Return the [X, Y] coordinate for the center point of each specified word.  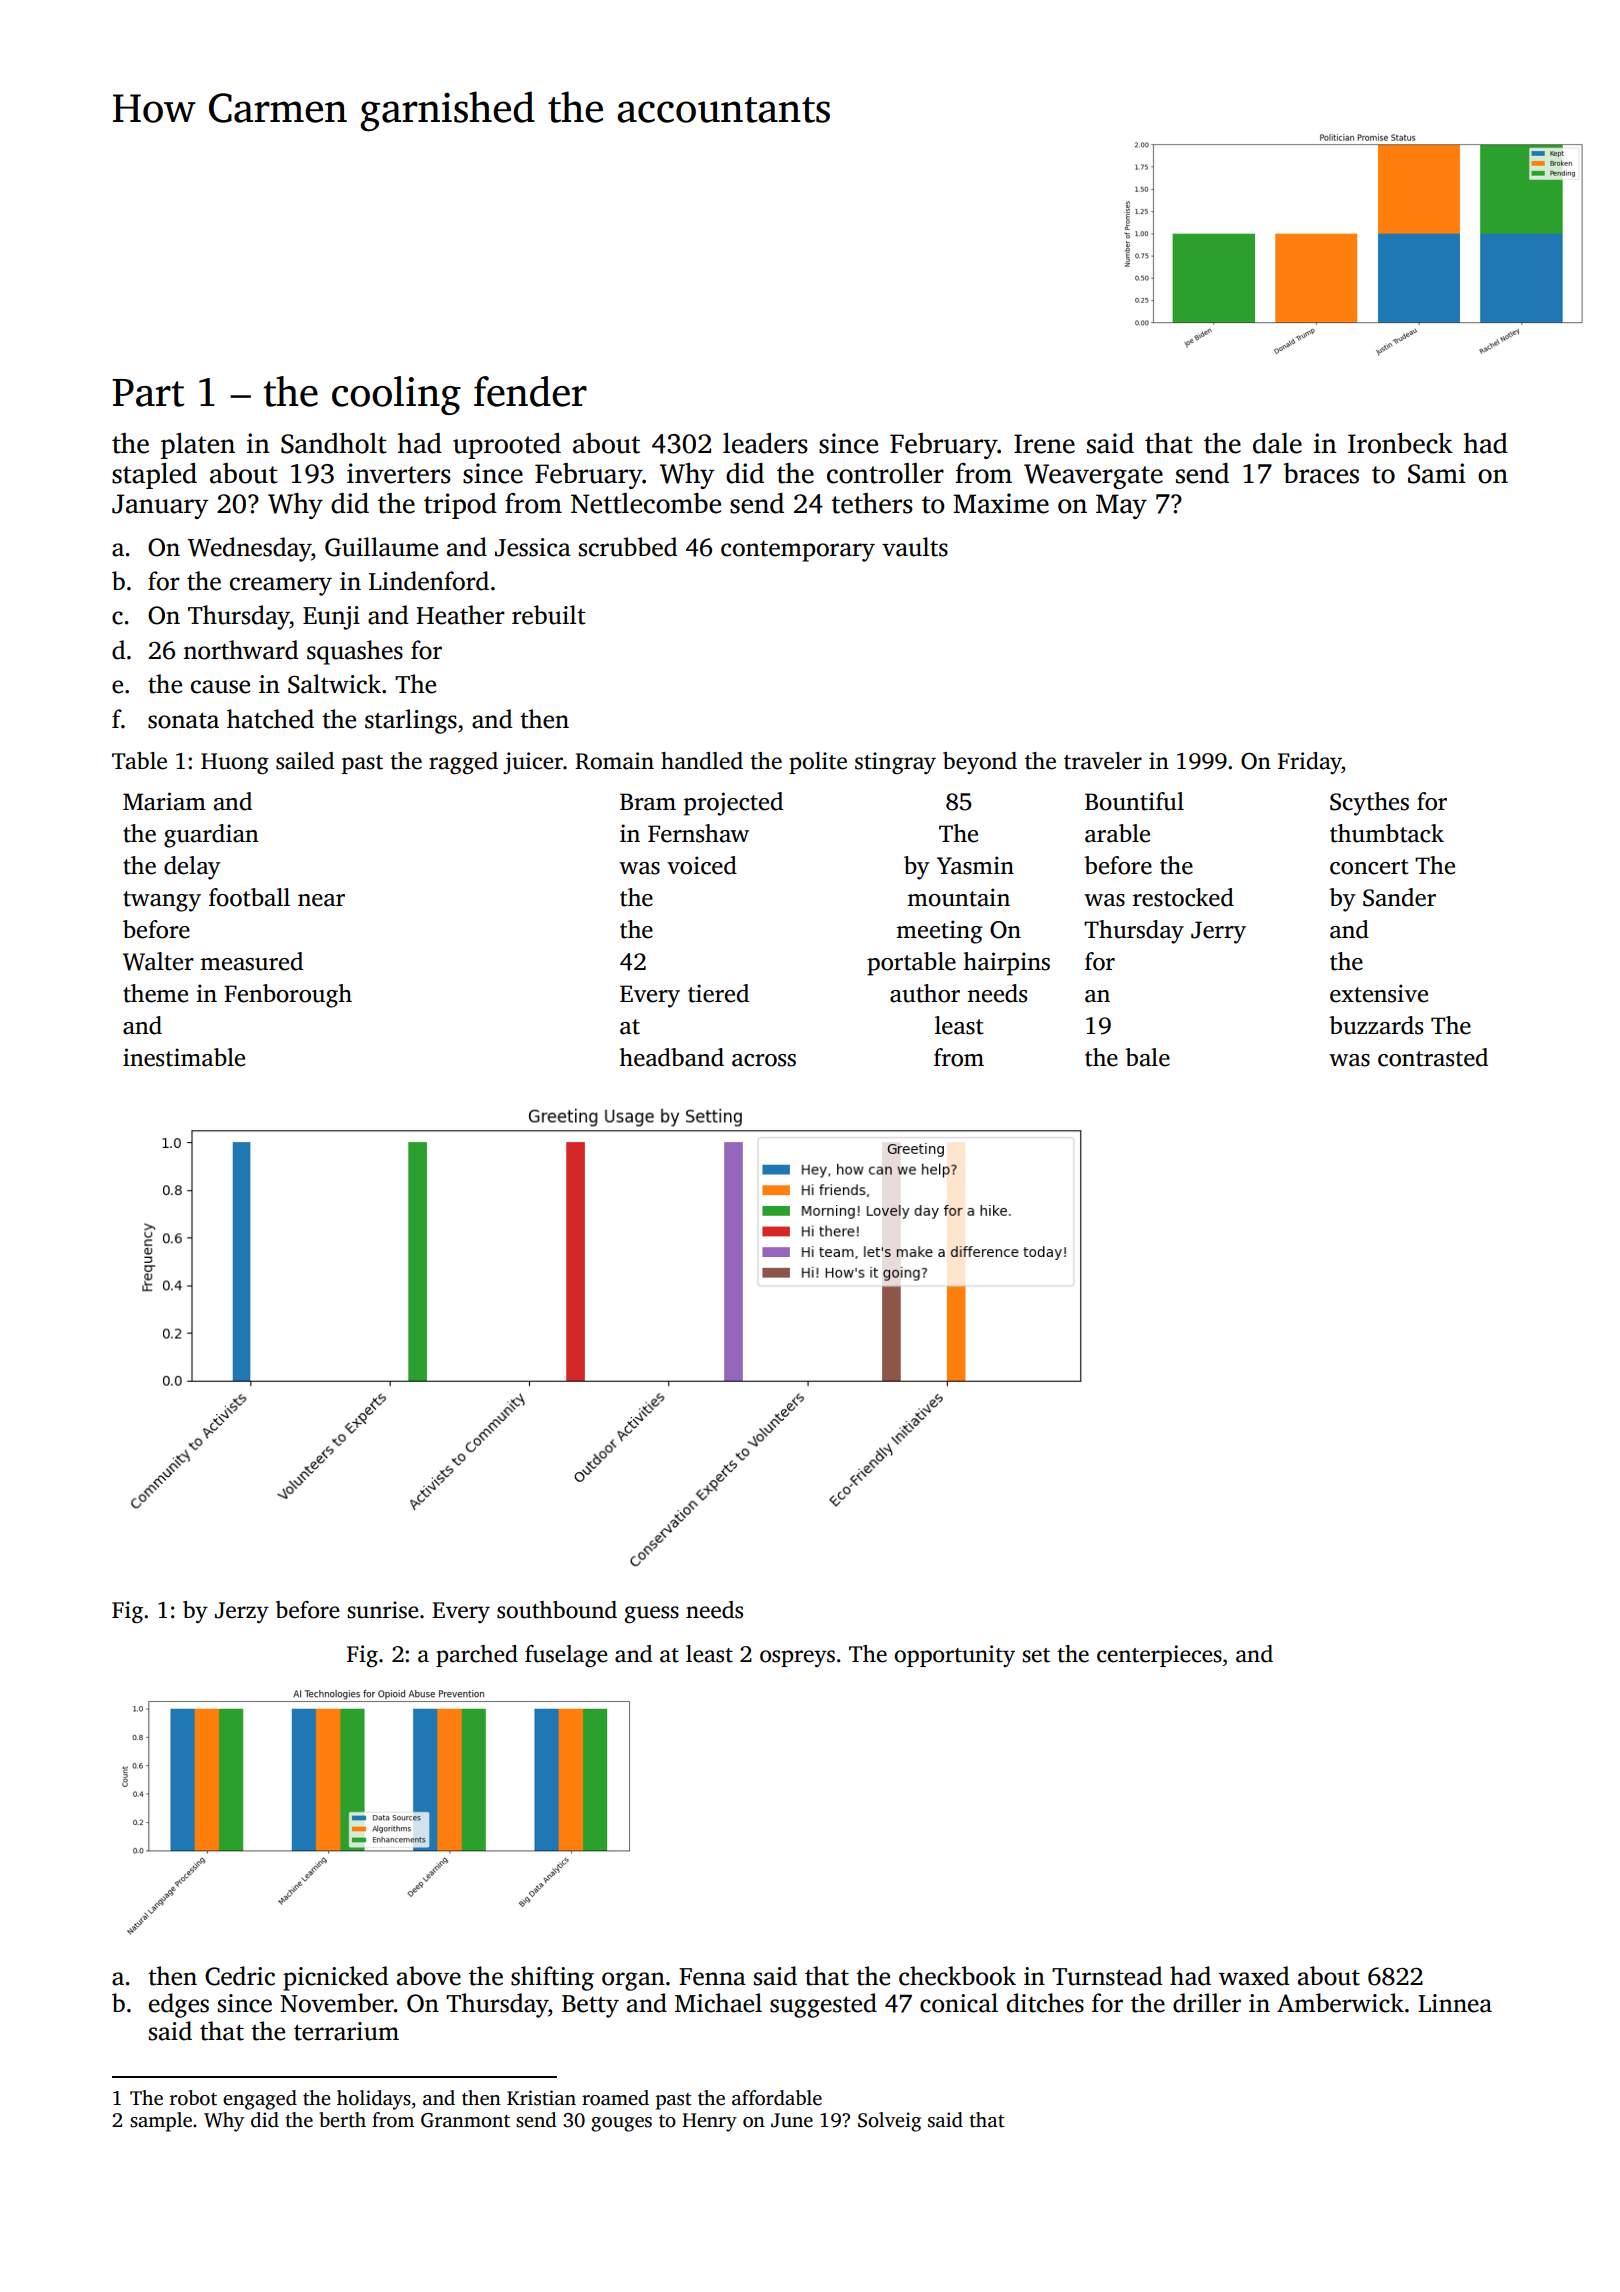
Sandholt [334, 443]
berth [342, 2120]
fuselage [566, 1656]
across [764, 1060]
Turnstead [1107, 1976]
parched [477, 1656]
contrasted [1433, 1057]
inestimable [184, 1057]
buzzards [1376, 1025]
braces [1321, 473]
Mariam [164, 801]
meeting [939, 932]
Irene [1044, 444]
